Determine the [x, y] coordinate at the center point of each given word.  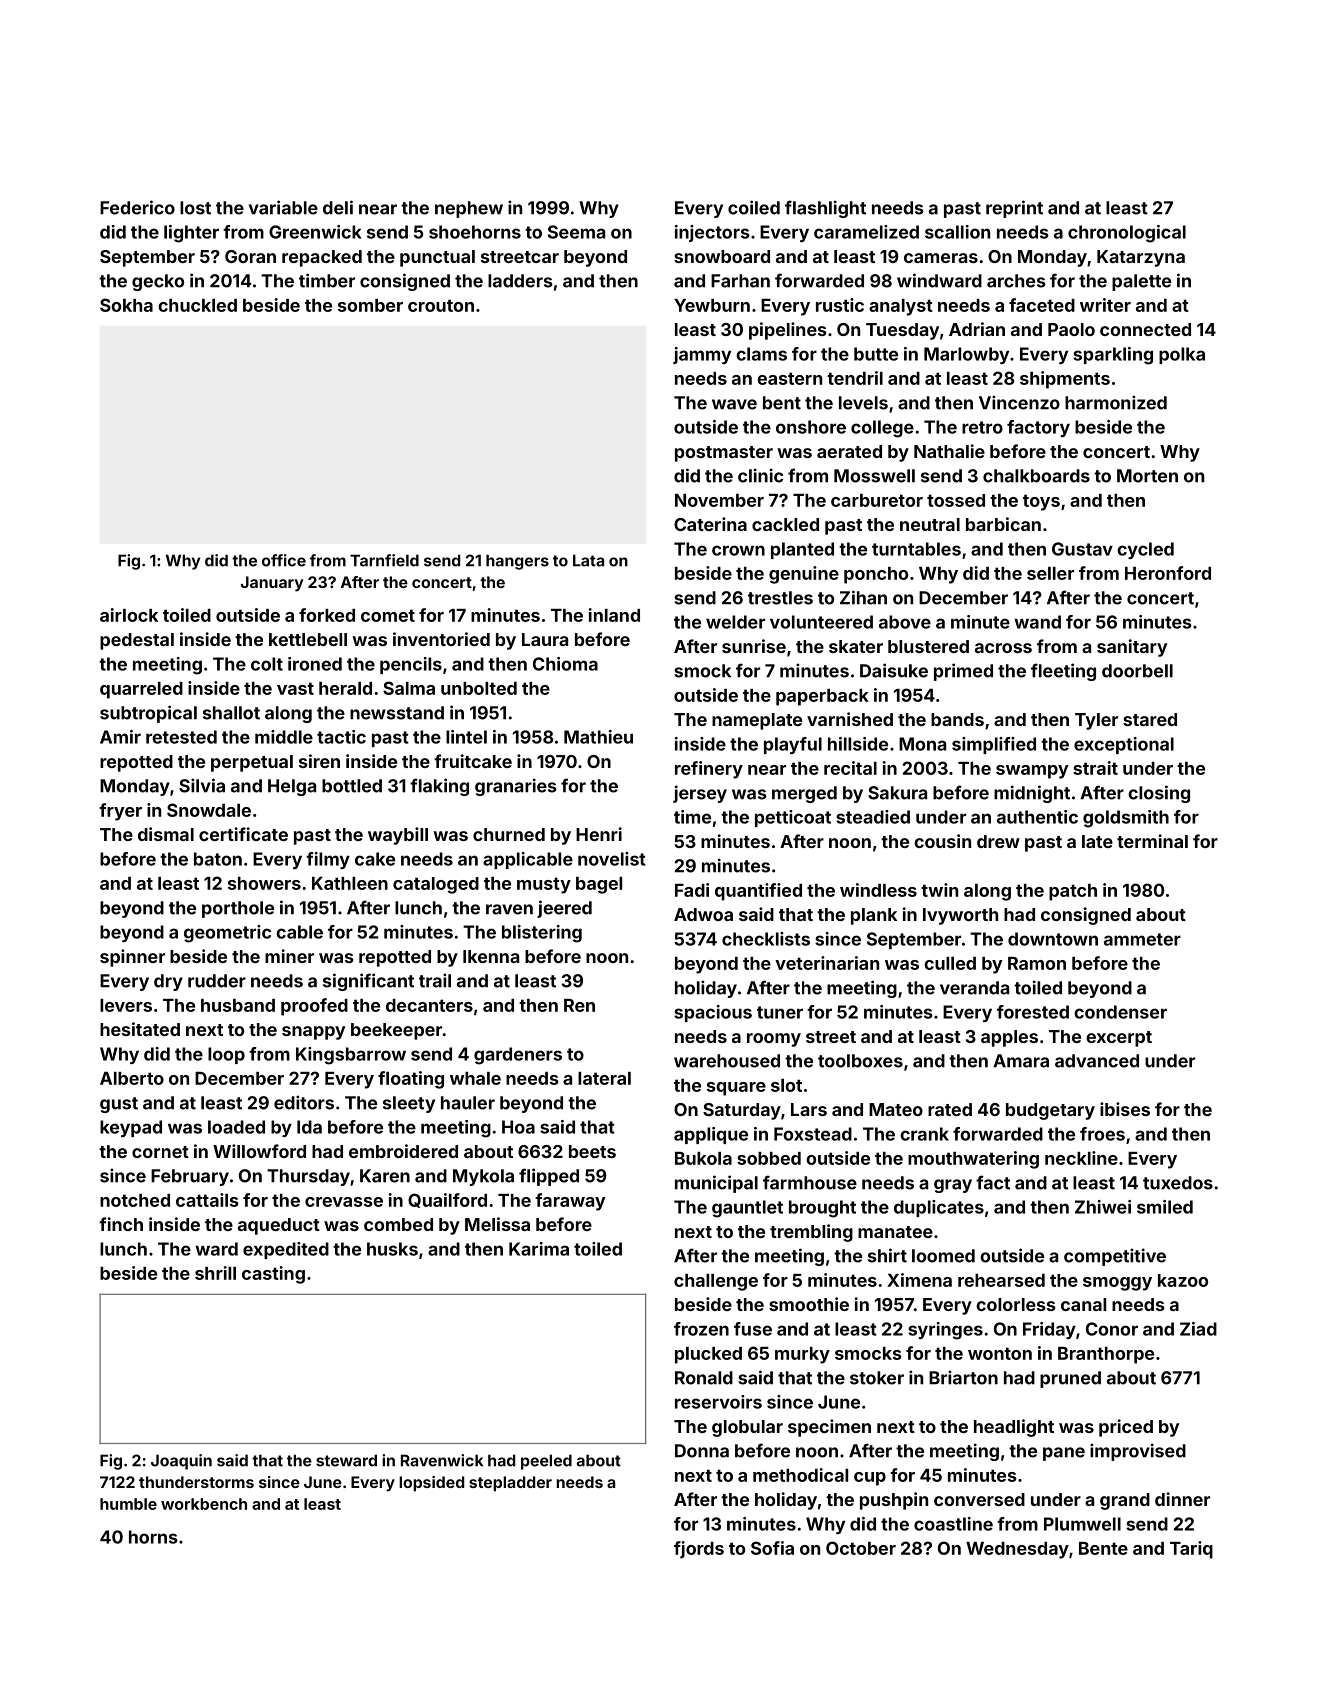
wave [734, 404]
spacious [713, 1013]
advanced [1097, 1061]
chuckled [197, 305]
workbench [204, 1504]
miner [289, 956]
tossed [956, 500]
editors [304, 1102]
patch [1073, 892]
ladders [520, 281]
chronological [1127, 234]
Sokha [126, 305]
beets [592, 1151]
